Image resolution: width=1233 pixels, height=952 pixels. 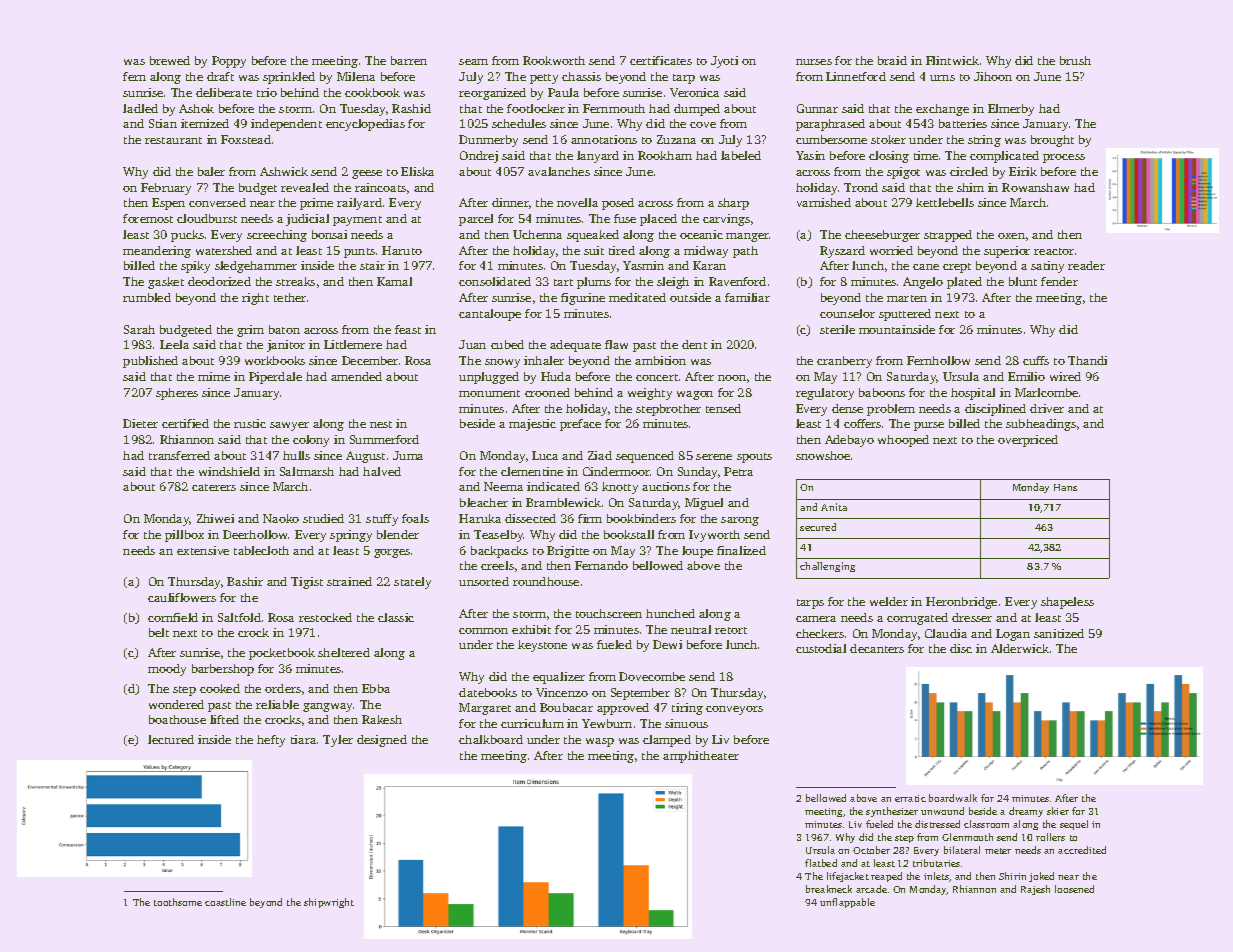 I want to click on ladled, so click(x=140, y=108).
